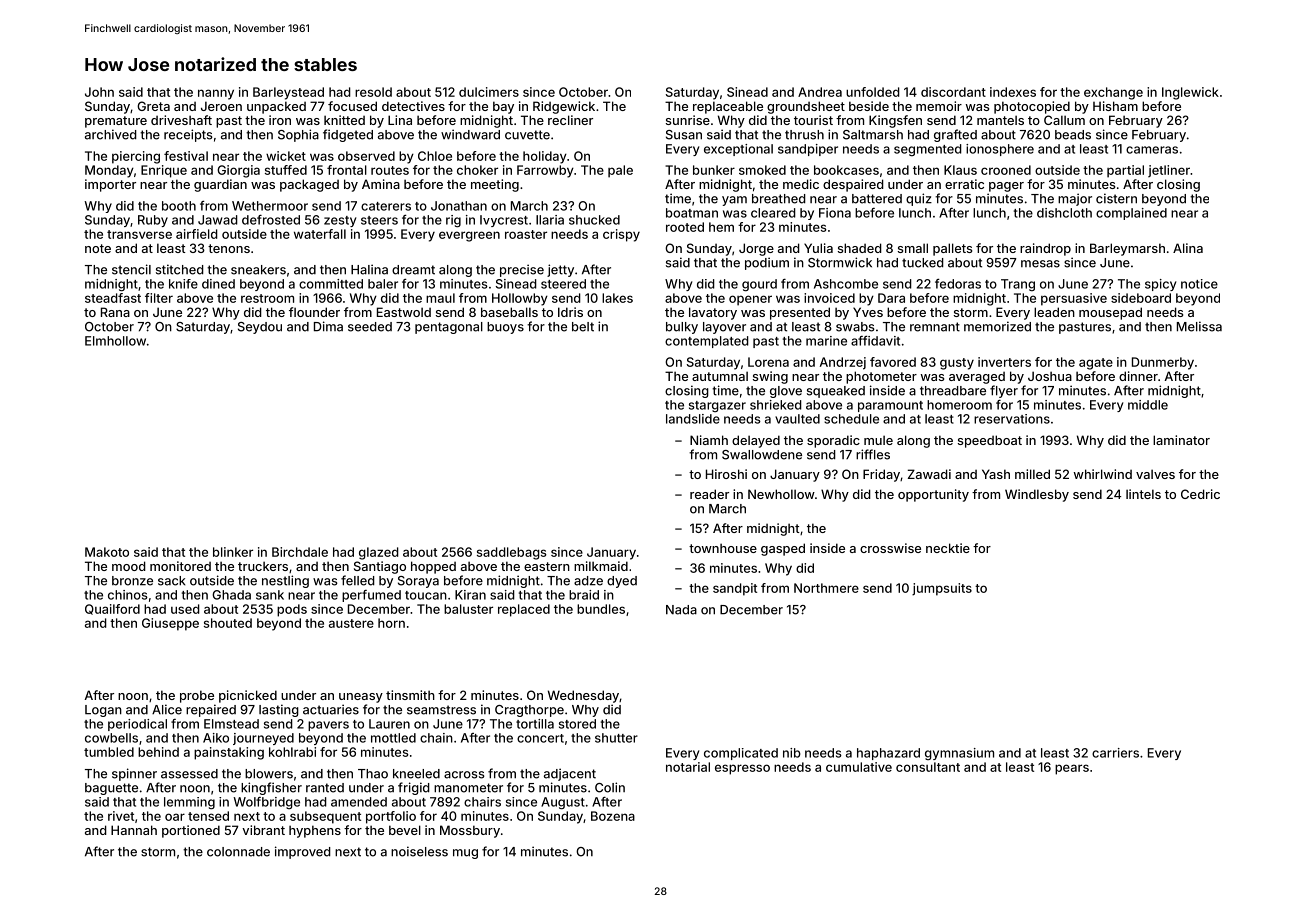 The width and height of the document is (1308, 924). Describe the element at coordinates (1152, 150) in the document. I see `cameras` at that location.
